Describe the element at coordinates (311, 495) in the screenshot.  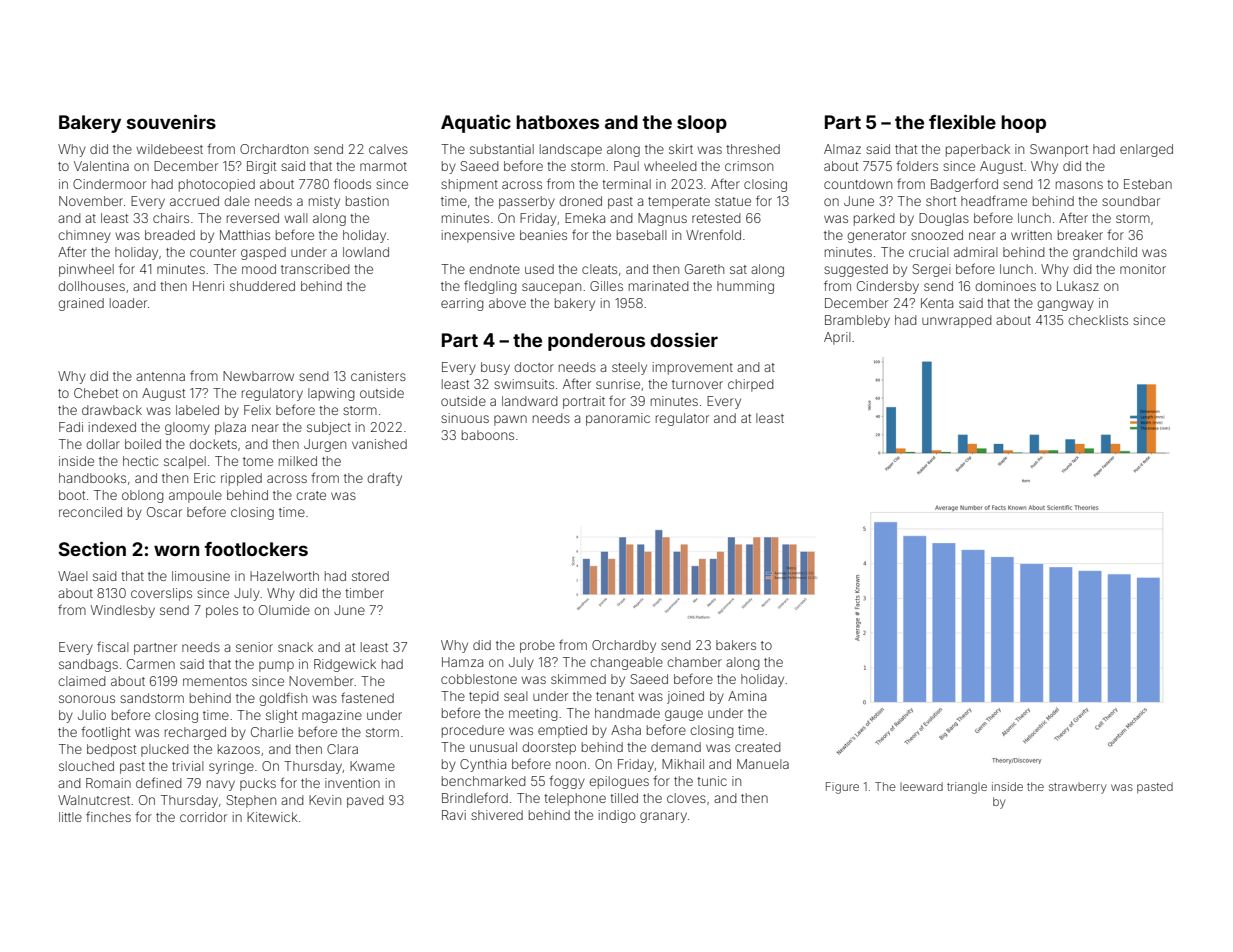
I see `crate` at that location.
